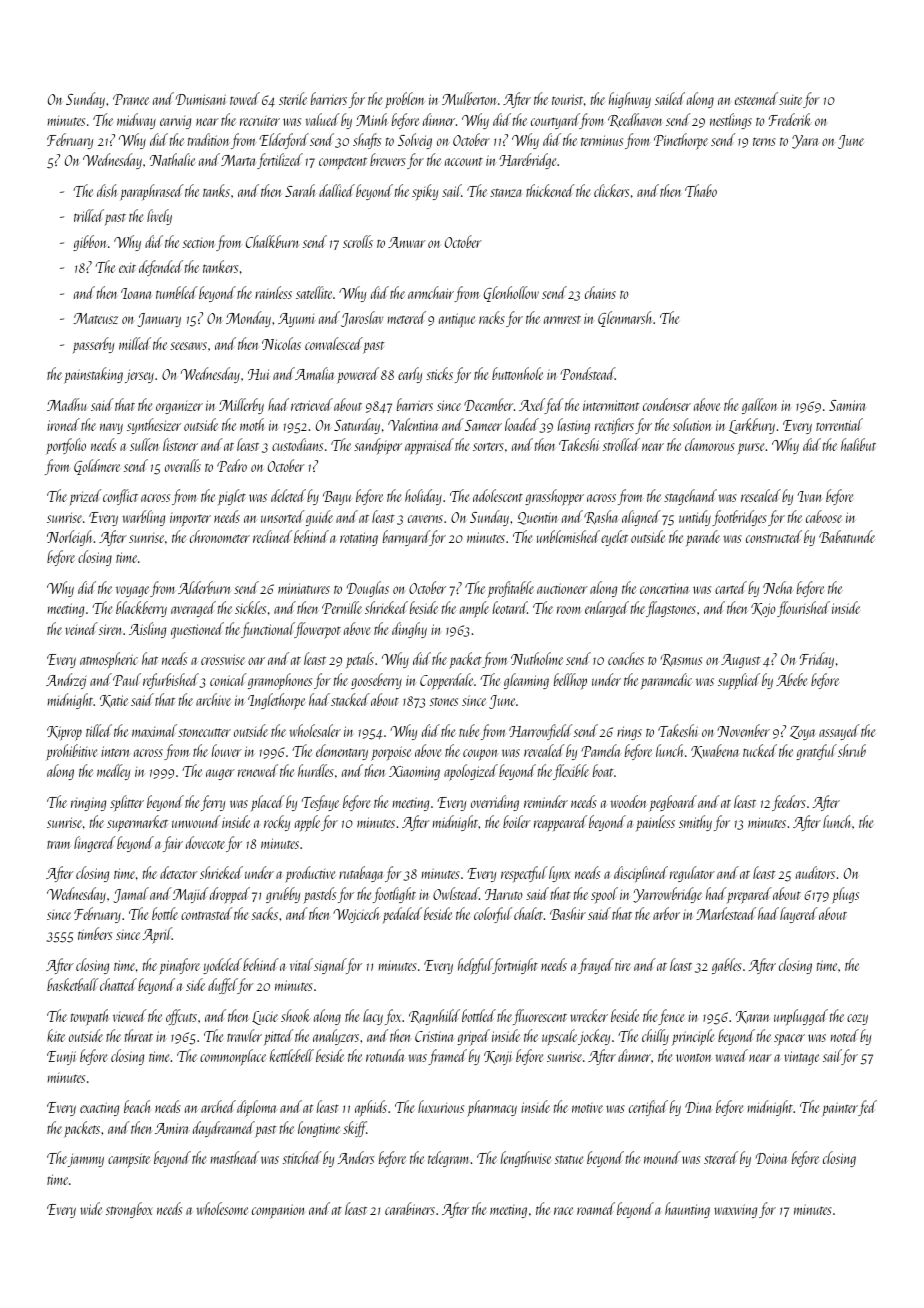 This page has height=1308, width=924. What do you see at coordinates (563, 1211) in the page?
I see `race` at bounding box center [563, 1211].
